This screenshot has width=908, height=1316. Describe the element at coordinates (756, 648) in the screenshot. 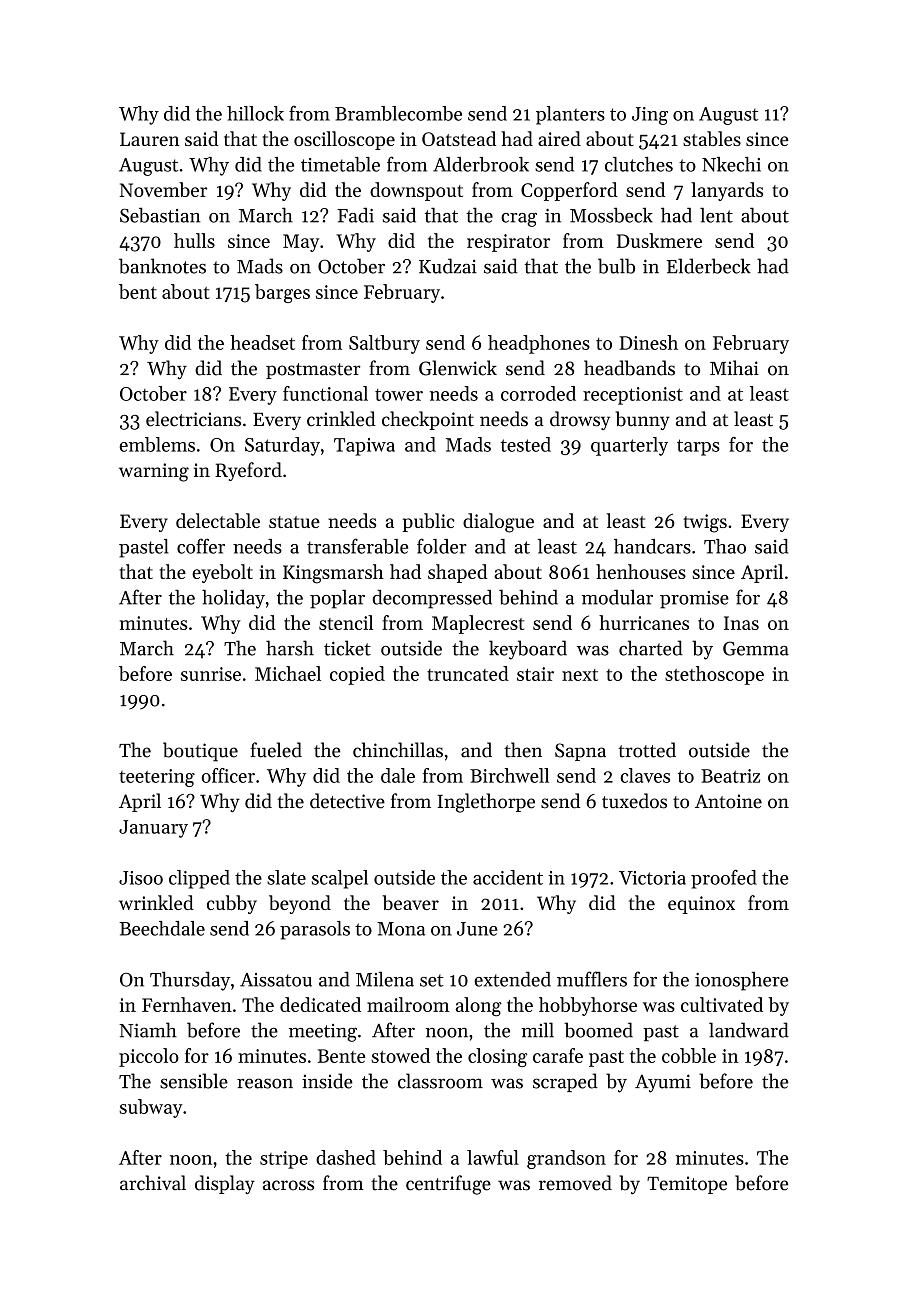

I see `Gemma` at that location.
